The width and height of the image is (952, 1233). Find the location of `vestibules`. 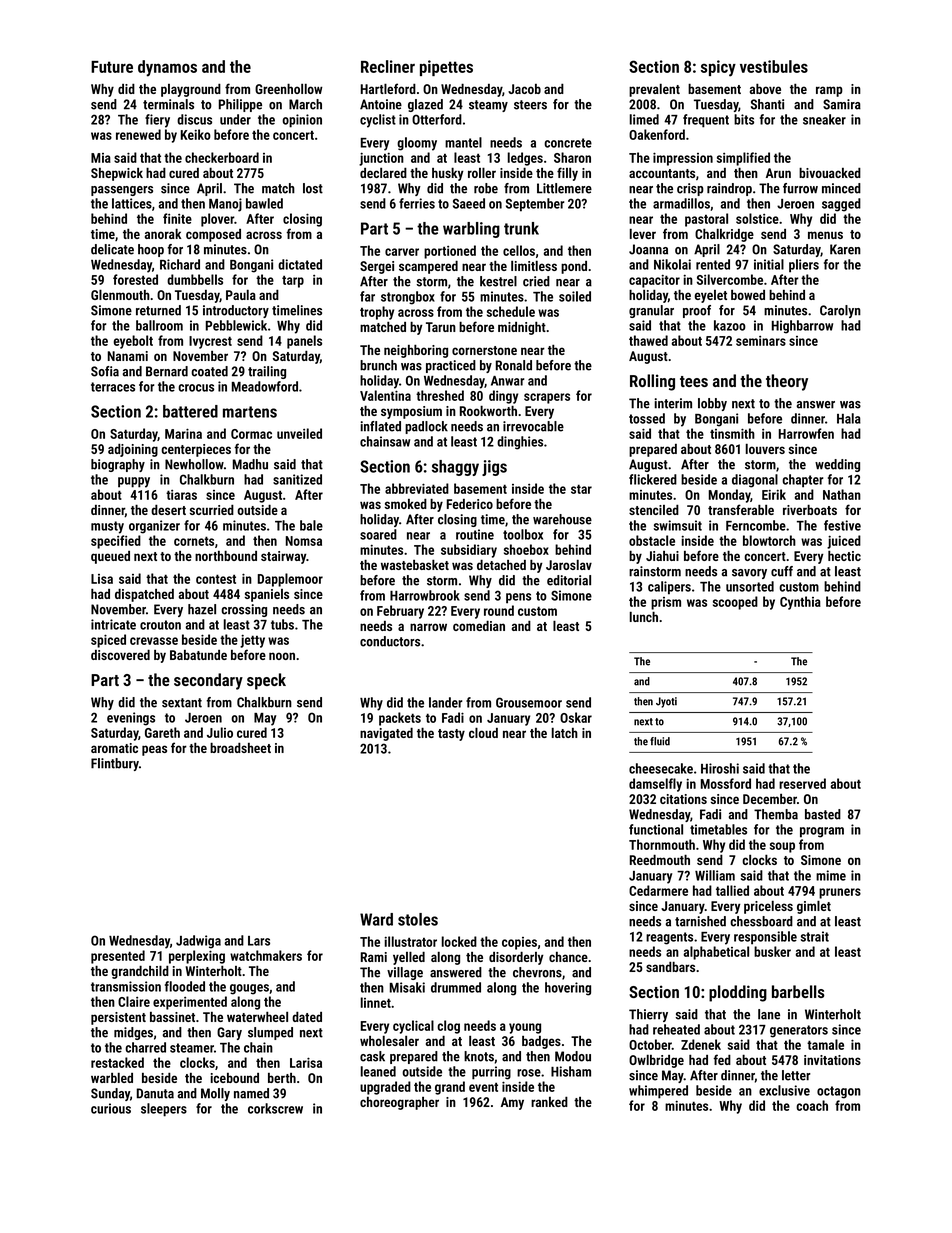

vestibules is located at coordinates (774, 66).
